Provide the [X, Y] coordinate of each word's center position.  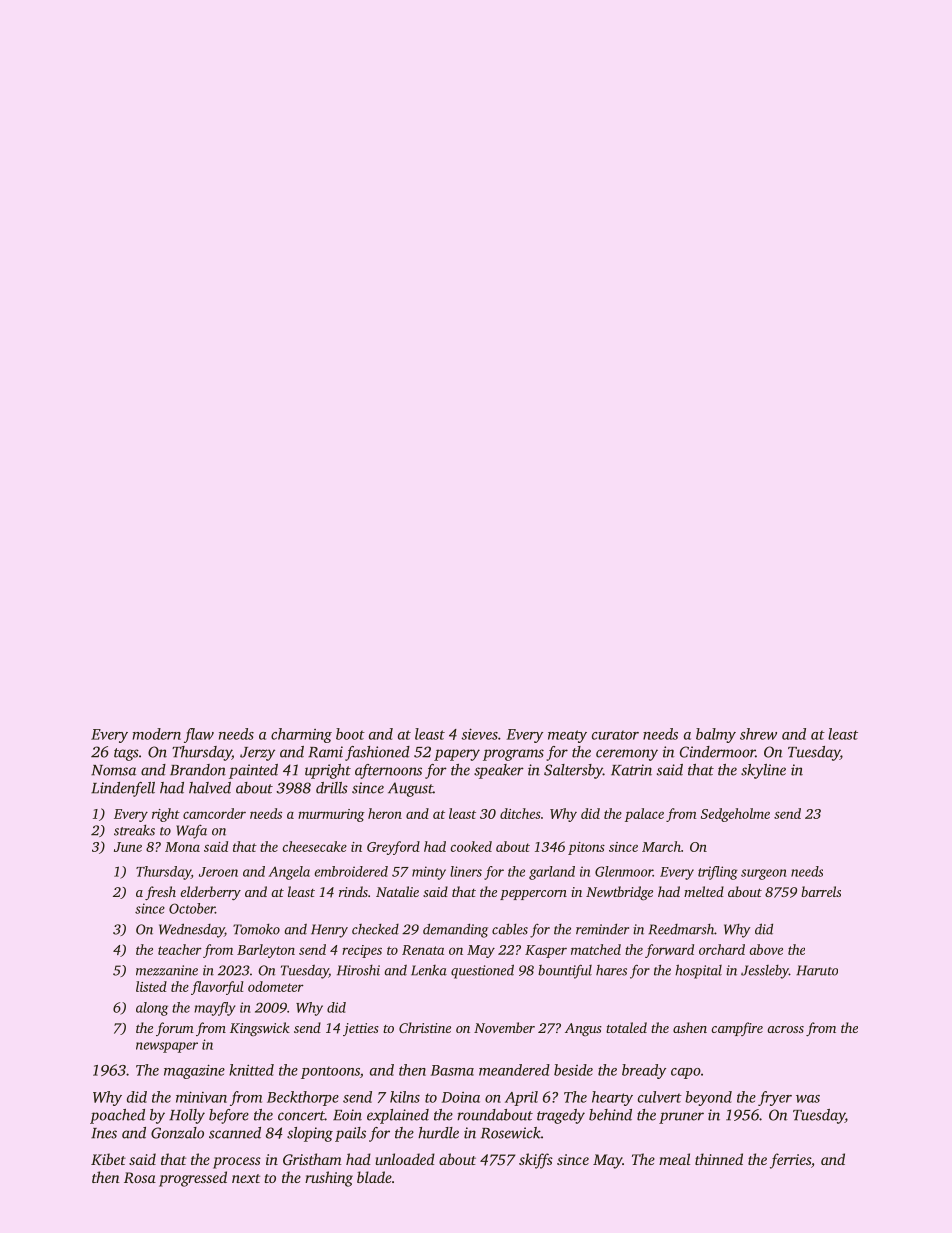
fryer [775, 1098]
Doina [461, 1097]
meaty [567, 736]
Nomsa [113, 770]
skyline [763, 771]
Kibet [108, 1159]
